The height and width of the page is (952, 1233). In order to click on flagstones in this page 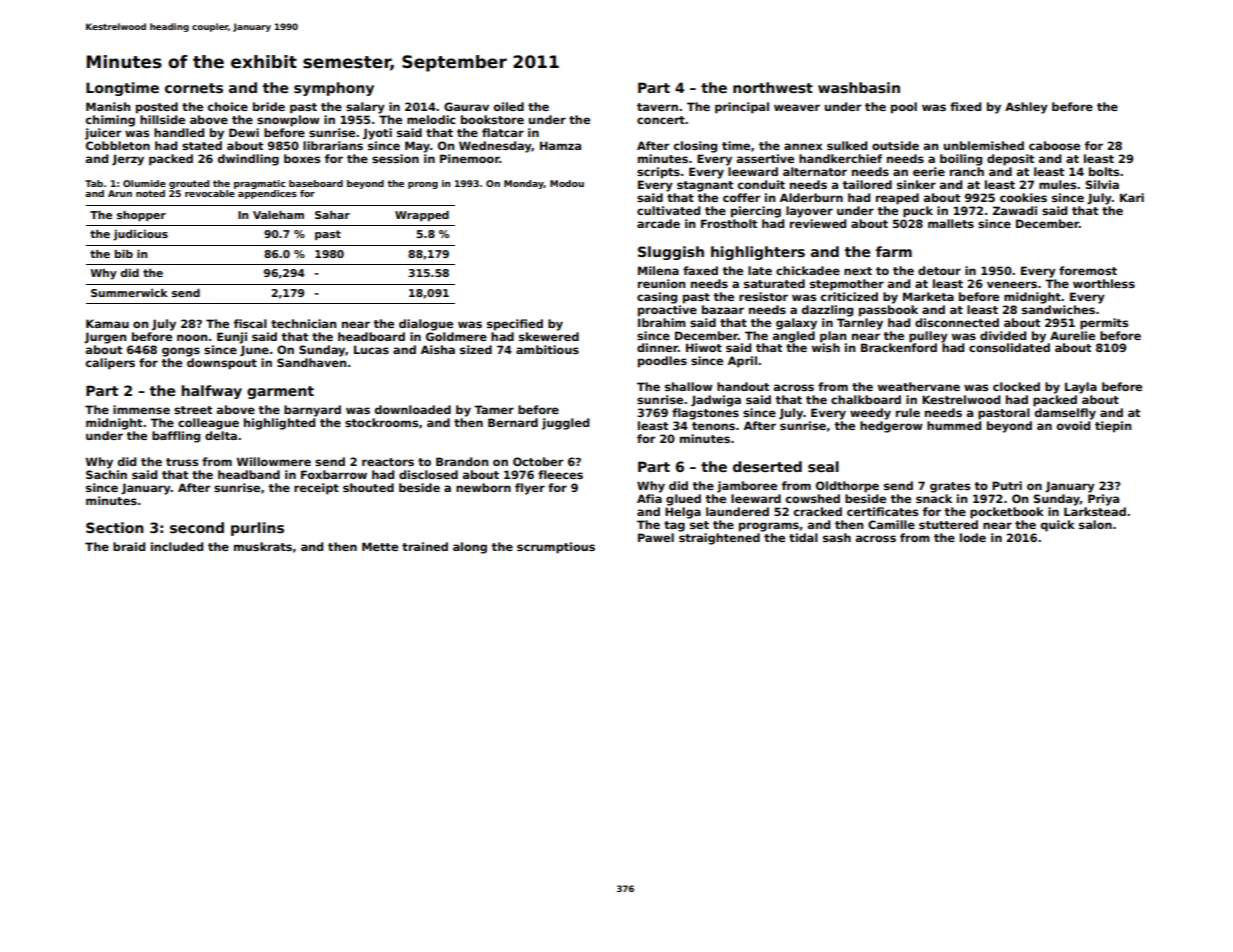, I will do `click(705, 414)`.
